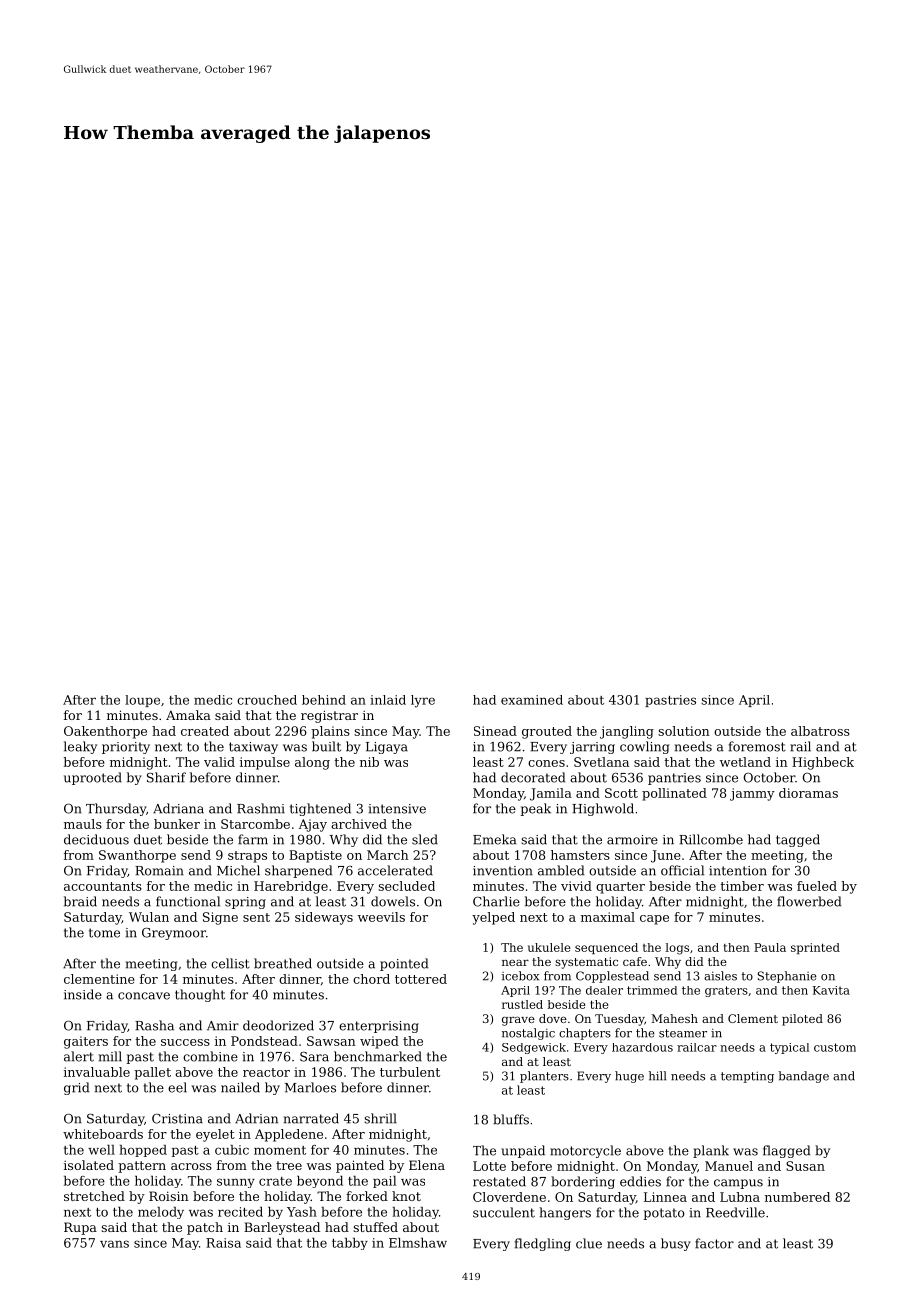 The width and height of the image is (924, 1308). I want to click on Emeka, so click(494, 839).
